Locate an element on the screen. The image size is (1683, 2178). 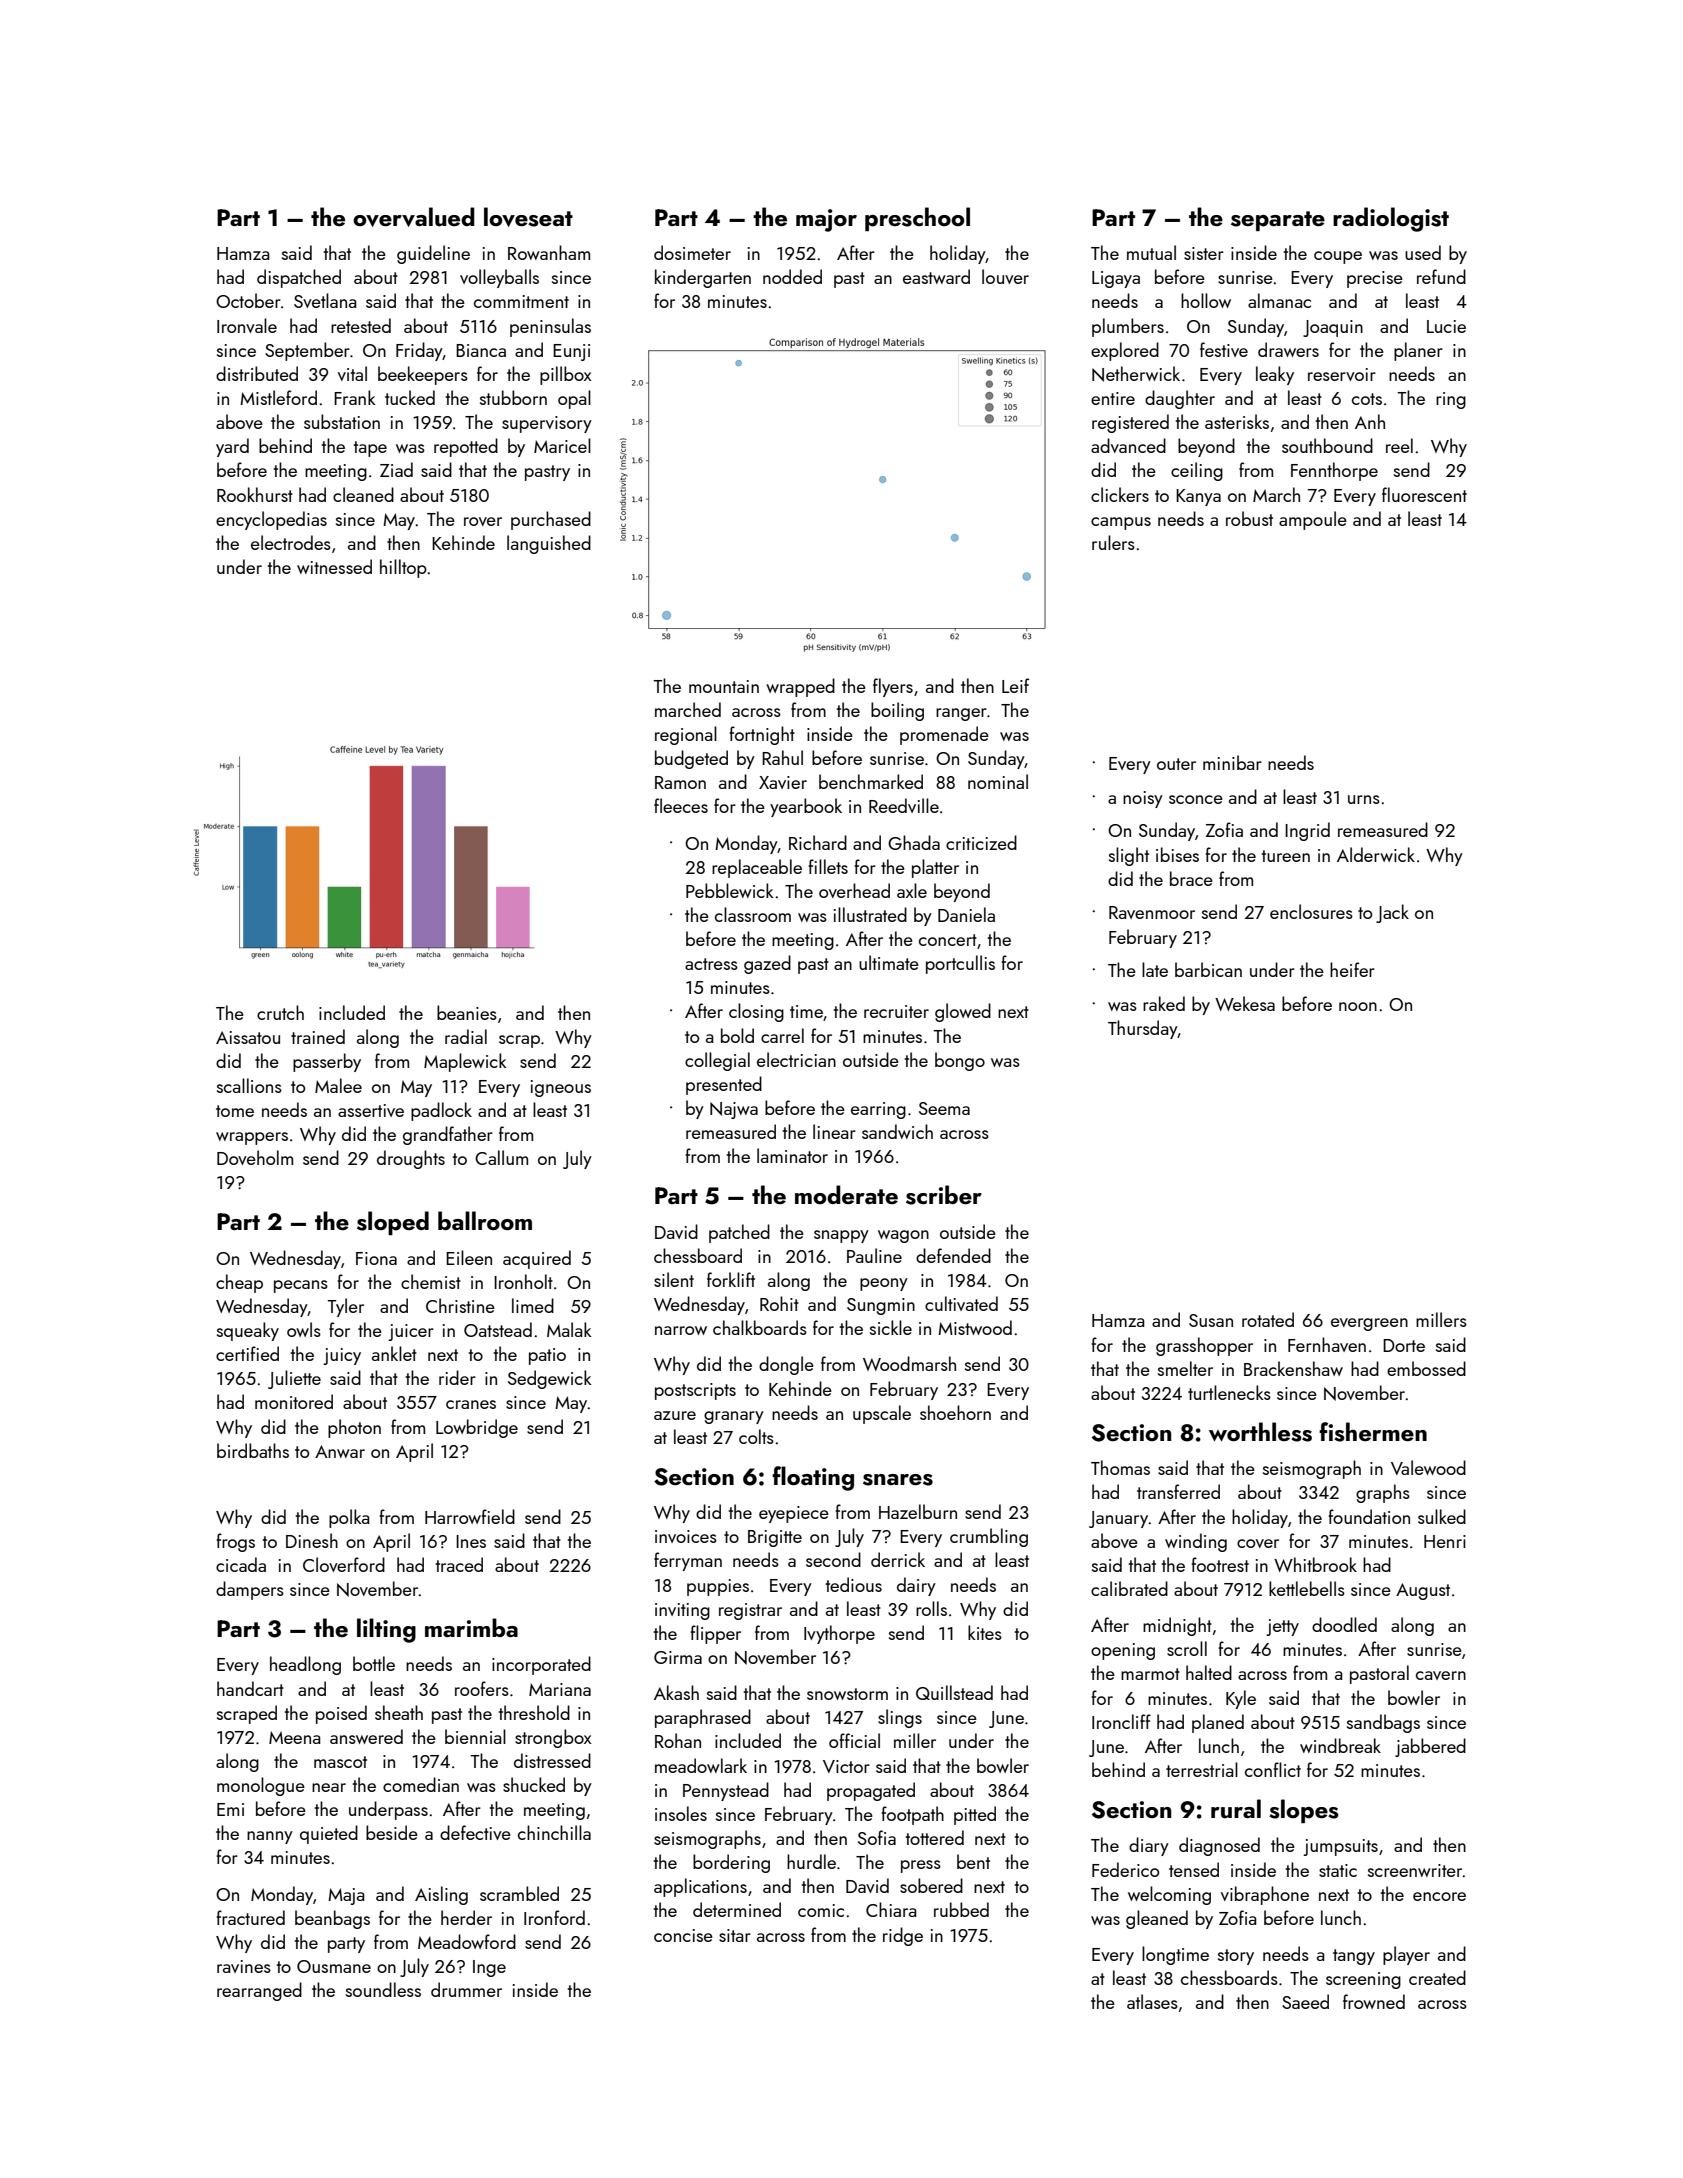
soundless is located at coordinates (383, 1989).
